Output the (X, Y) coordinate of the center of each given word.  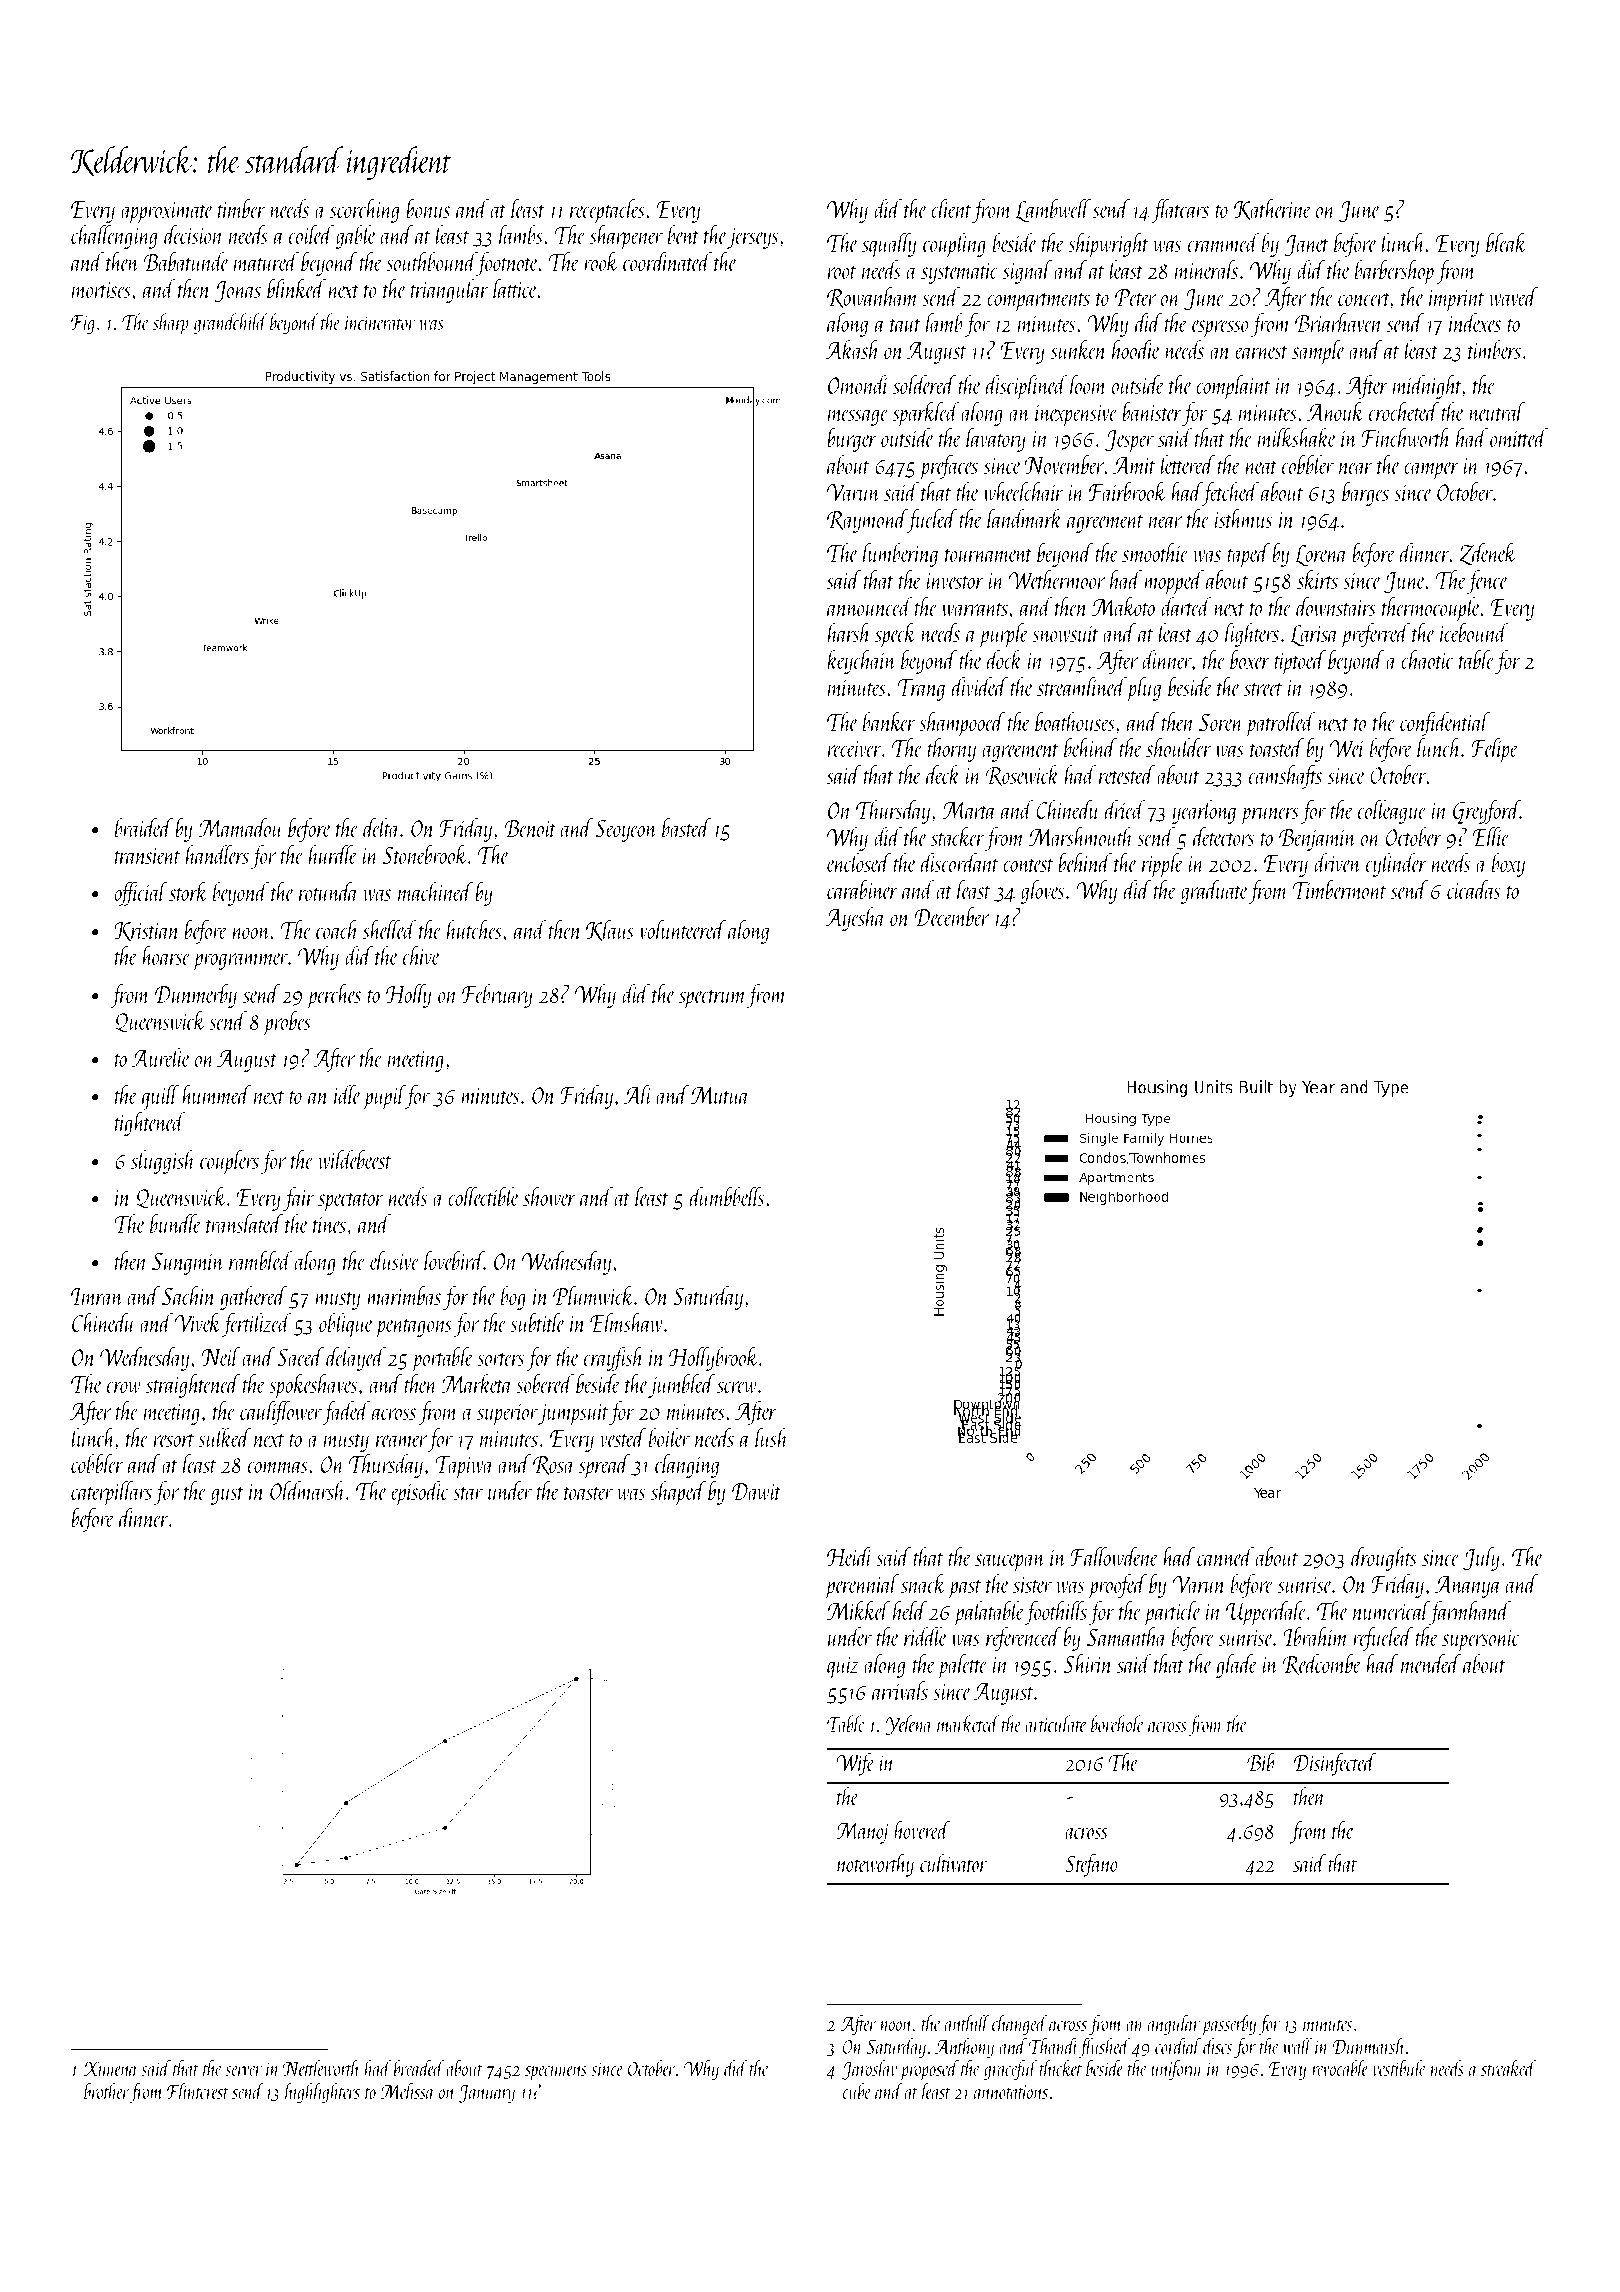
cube (857, 2091)
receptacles (607, 211)
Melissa (408, 2091)
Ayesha (855, 919)
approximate (167, 213)
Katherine (1272, 209)
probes (287, 1023)
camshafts (1285, 777)
